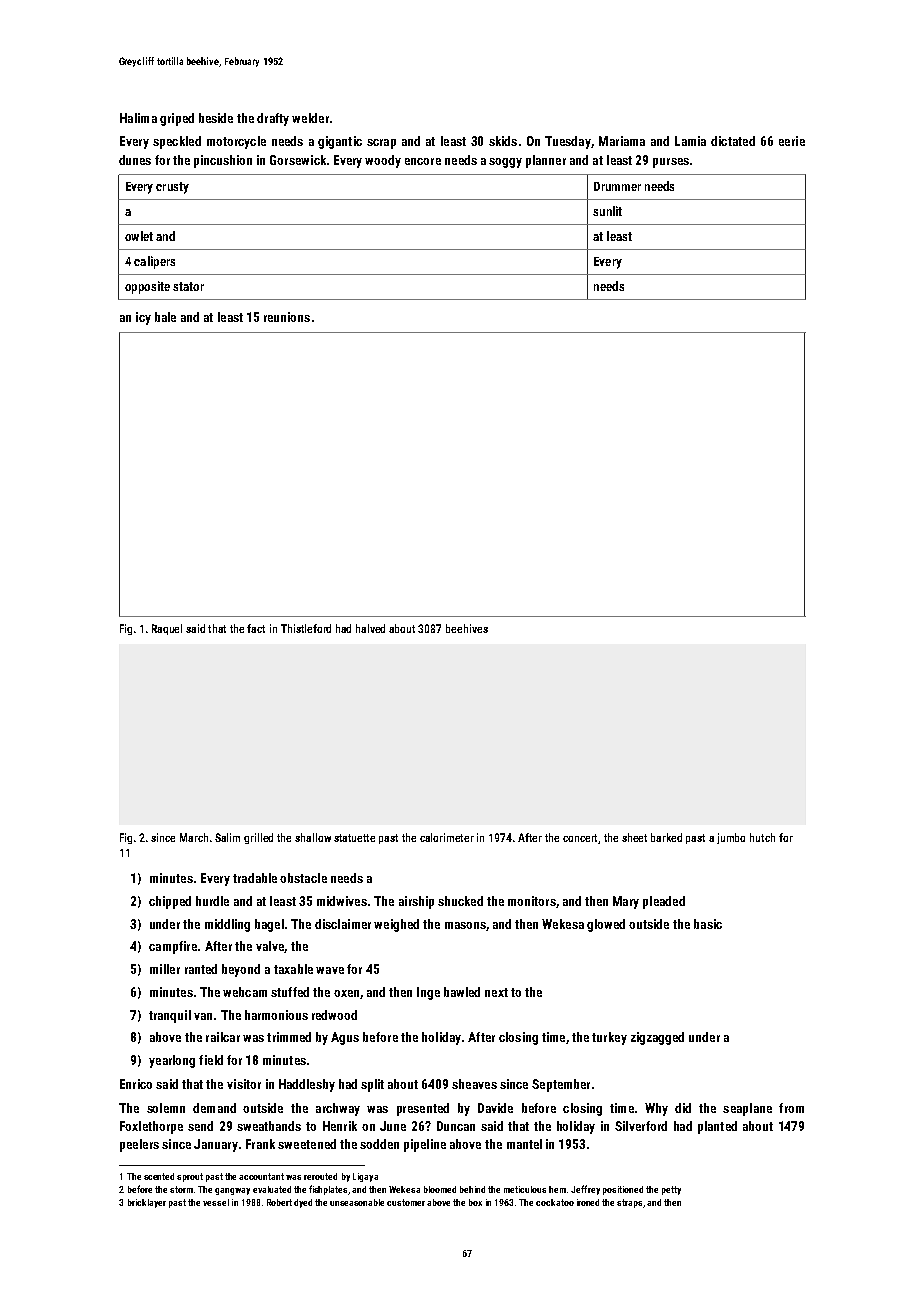 This document has width=924, height=1308. What do you see at coordinates (212, 901) in the document?
I see `hurdle` at bounding box center [212, 901].
